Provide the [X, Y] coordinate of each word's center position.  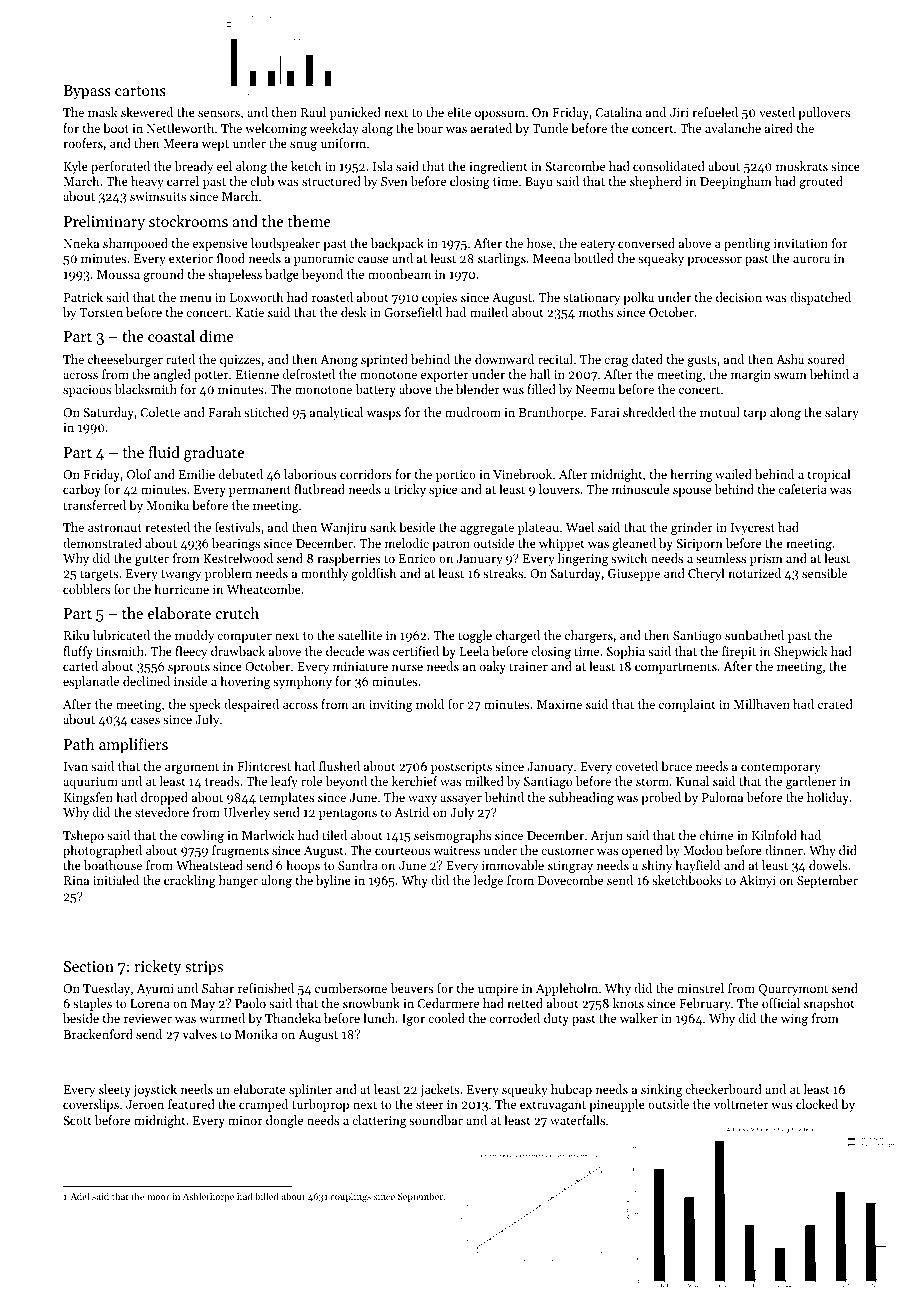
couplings [350, 1197]
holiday [828, 798]
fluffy [78, 652]
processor [714, 261]
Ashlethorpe [208, 1197]
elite [459, 112]
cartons [140, 91]
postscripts [461, 768]
